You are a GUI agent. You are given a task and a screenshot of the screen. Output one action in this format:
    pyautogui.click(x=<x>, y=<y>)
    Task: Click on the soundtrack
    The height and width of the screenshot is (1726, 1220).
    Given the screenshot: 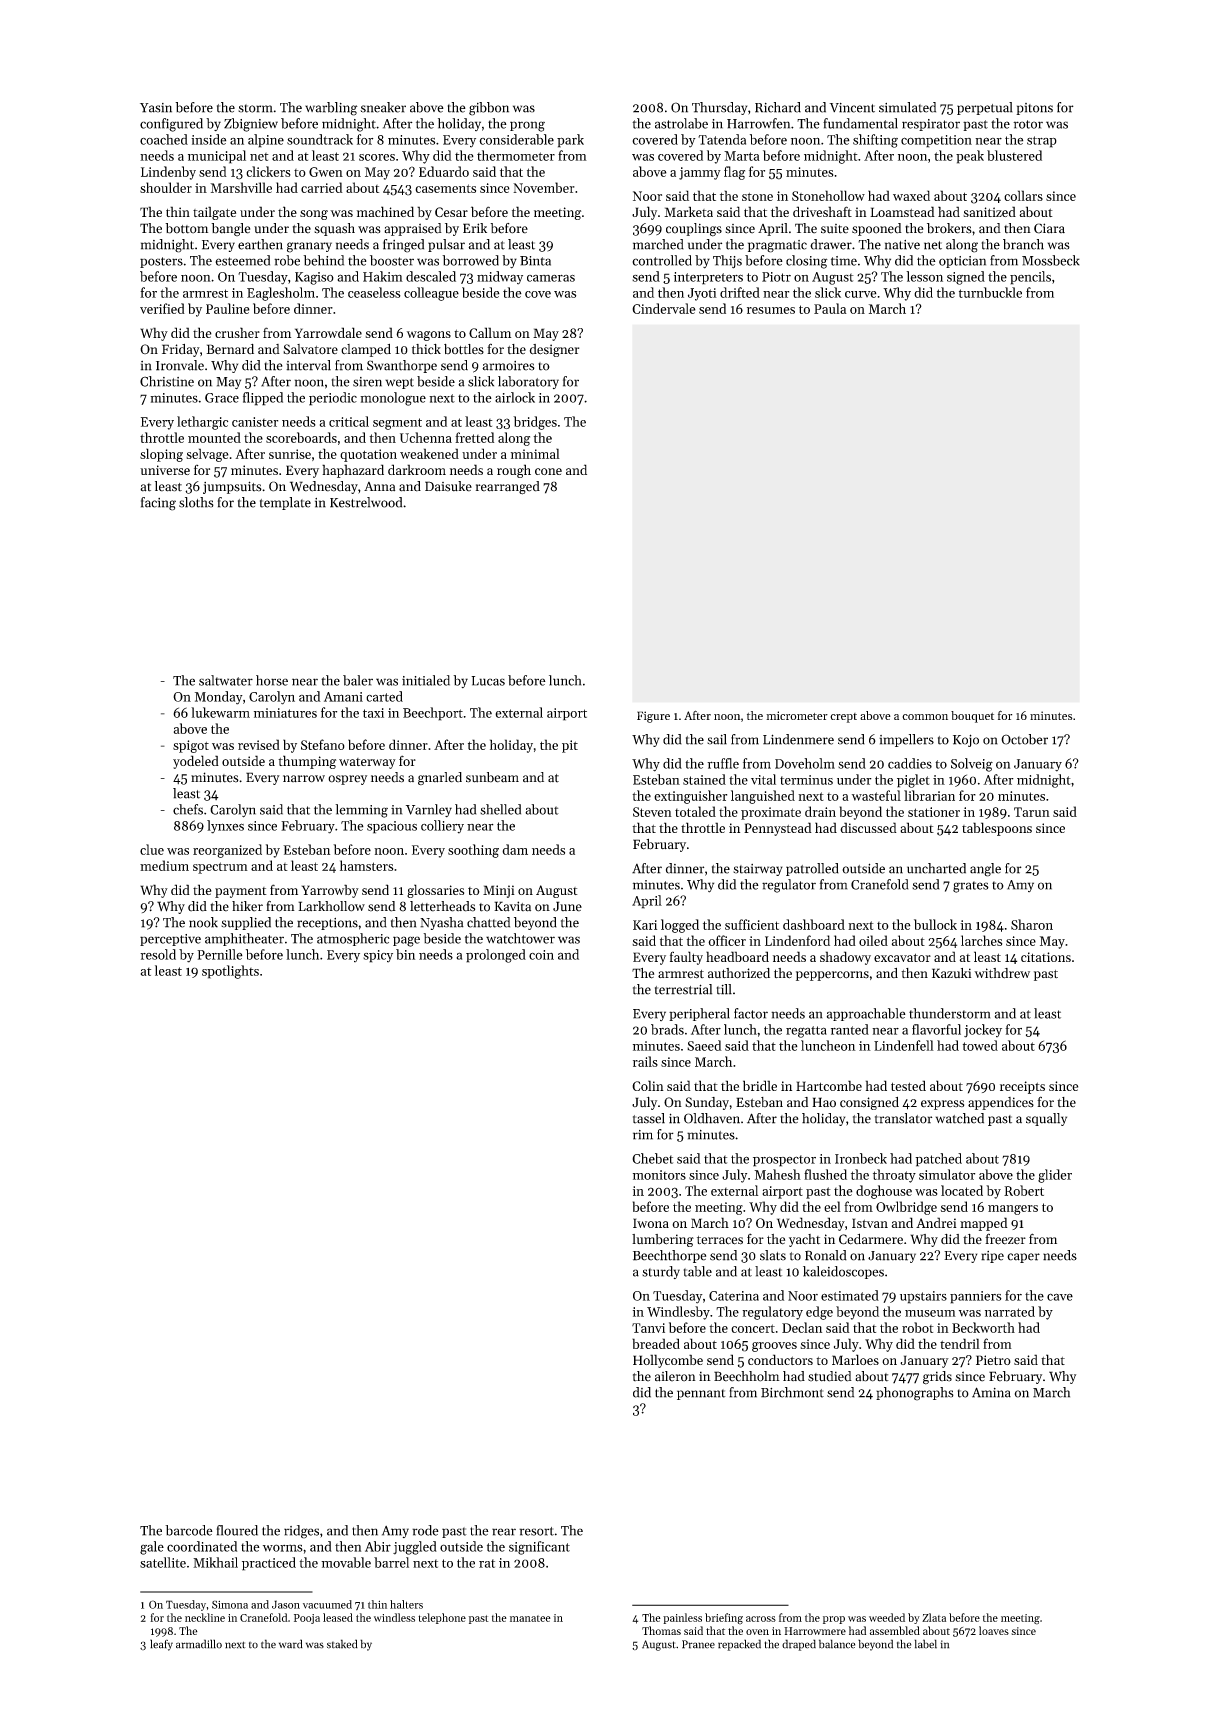 What is the action you would take?
    pyautogui.click(x=320, y=139)
